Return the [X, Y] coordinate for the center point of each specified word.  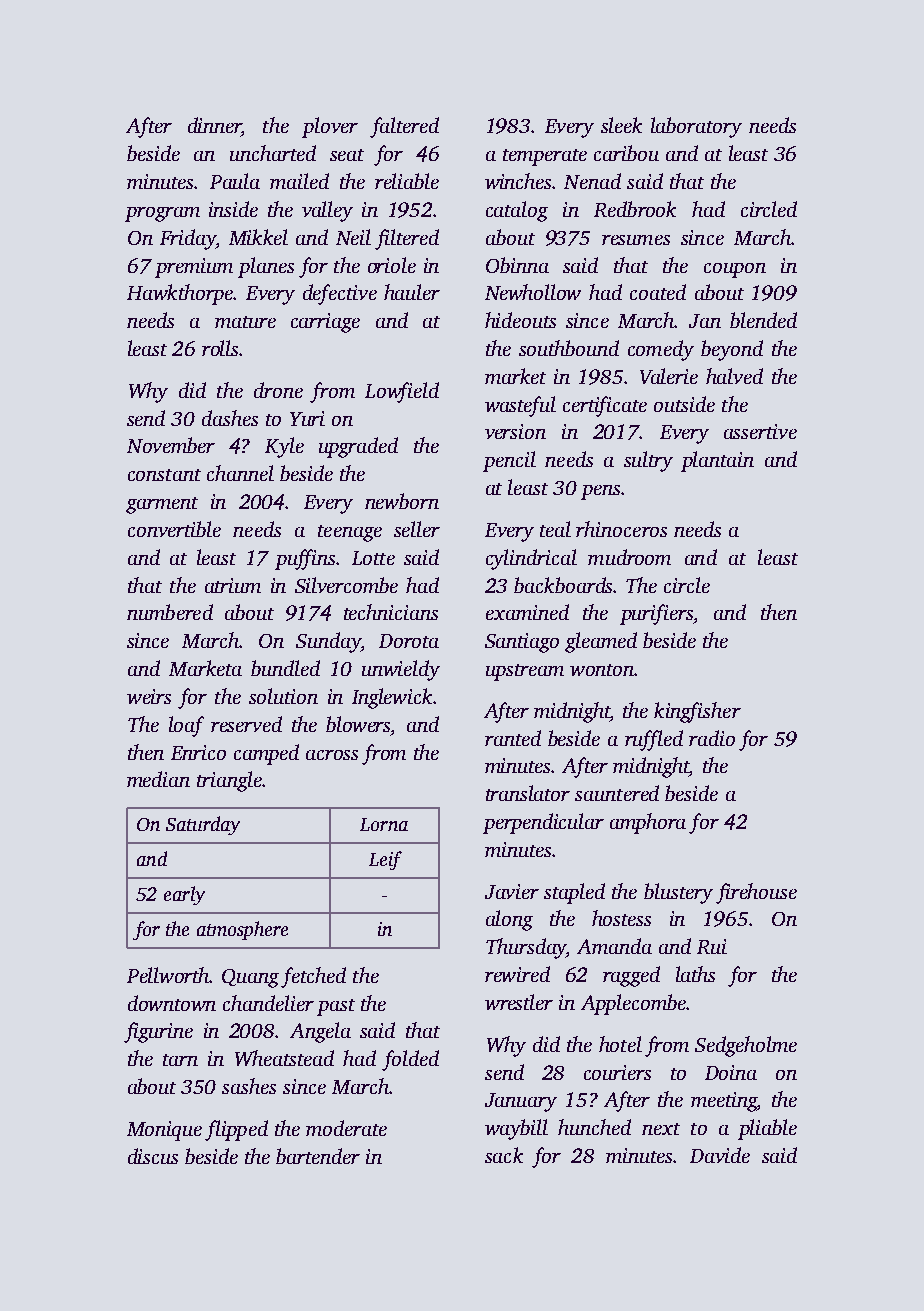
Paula [235, 181]
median [158, 779]
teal [555, 529]
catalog [517, 211]
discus [153, 1156]
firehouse [756, 893]
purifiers [656, 614]
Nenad [592, 181]
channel [240, 473]
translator [528, 793]
